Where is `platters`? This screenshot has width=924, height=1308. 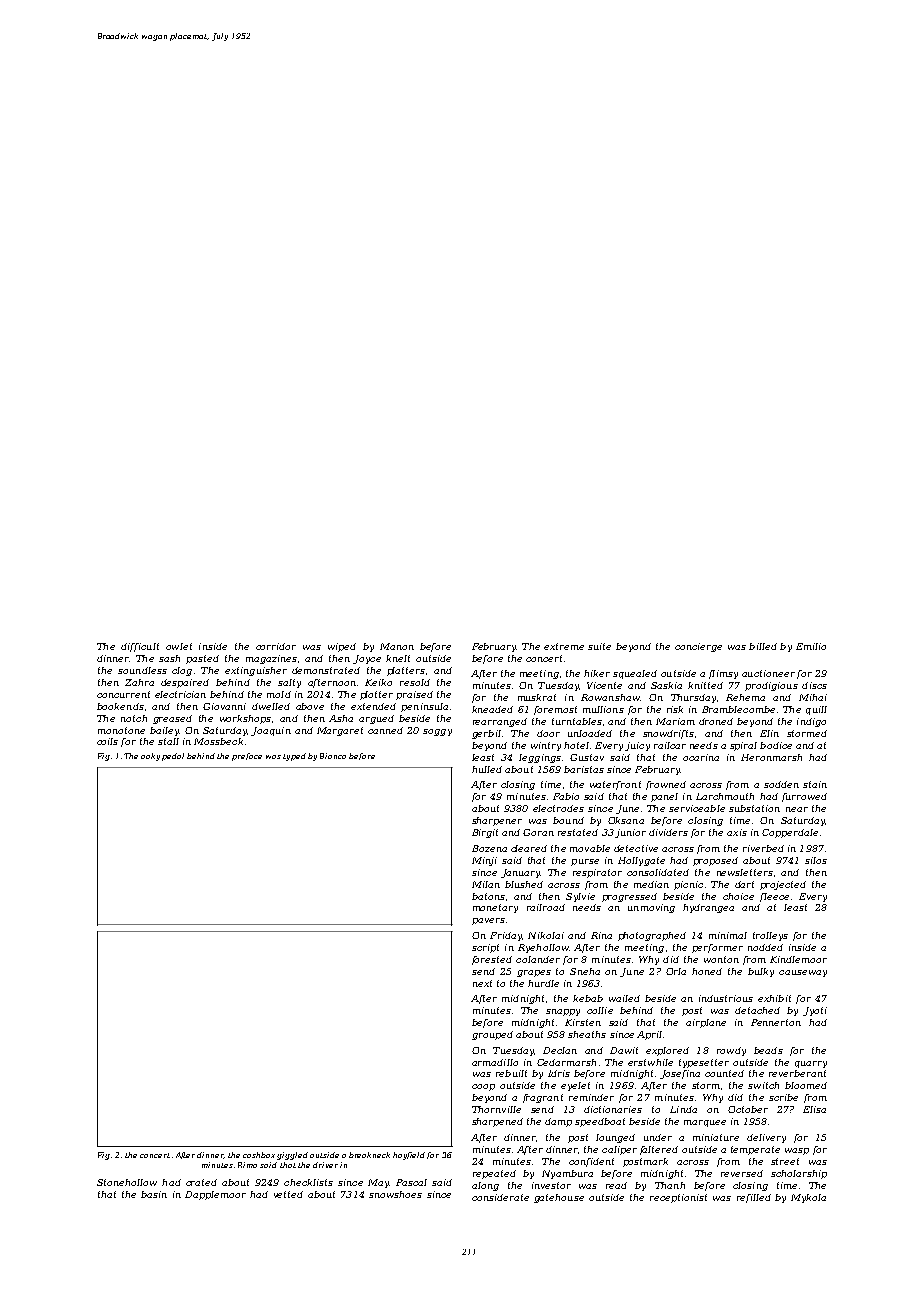
platters is located at coordinates (406, 671).
